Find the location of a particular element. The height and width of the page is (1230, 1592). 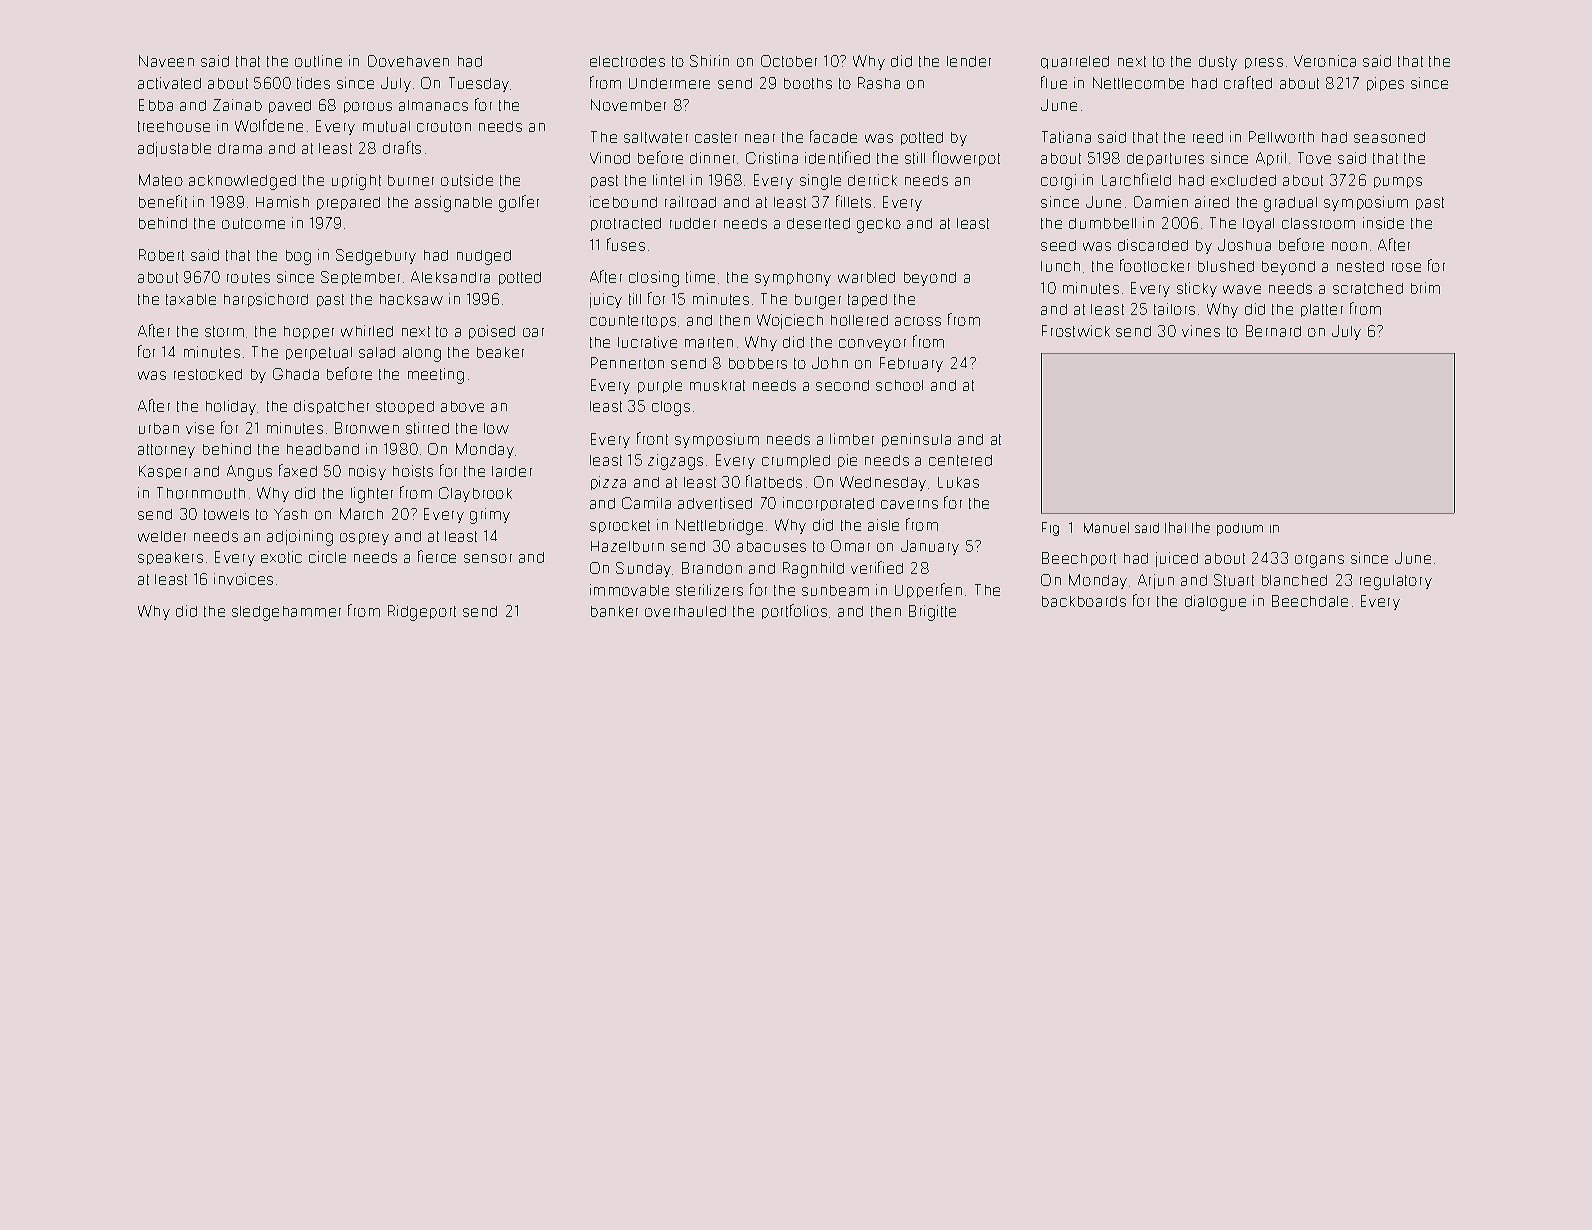

Bernard is located at coordinates (1273, 331).
